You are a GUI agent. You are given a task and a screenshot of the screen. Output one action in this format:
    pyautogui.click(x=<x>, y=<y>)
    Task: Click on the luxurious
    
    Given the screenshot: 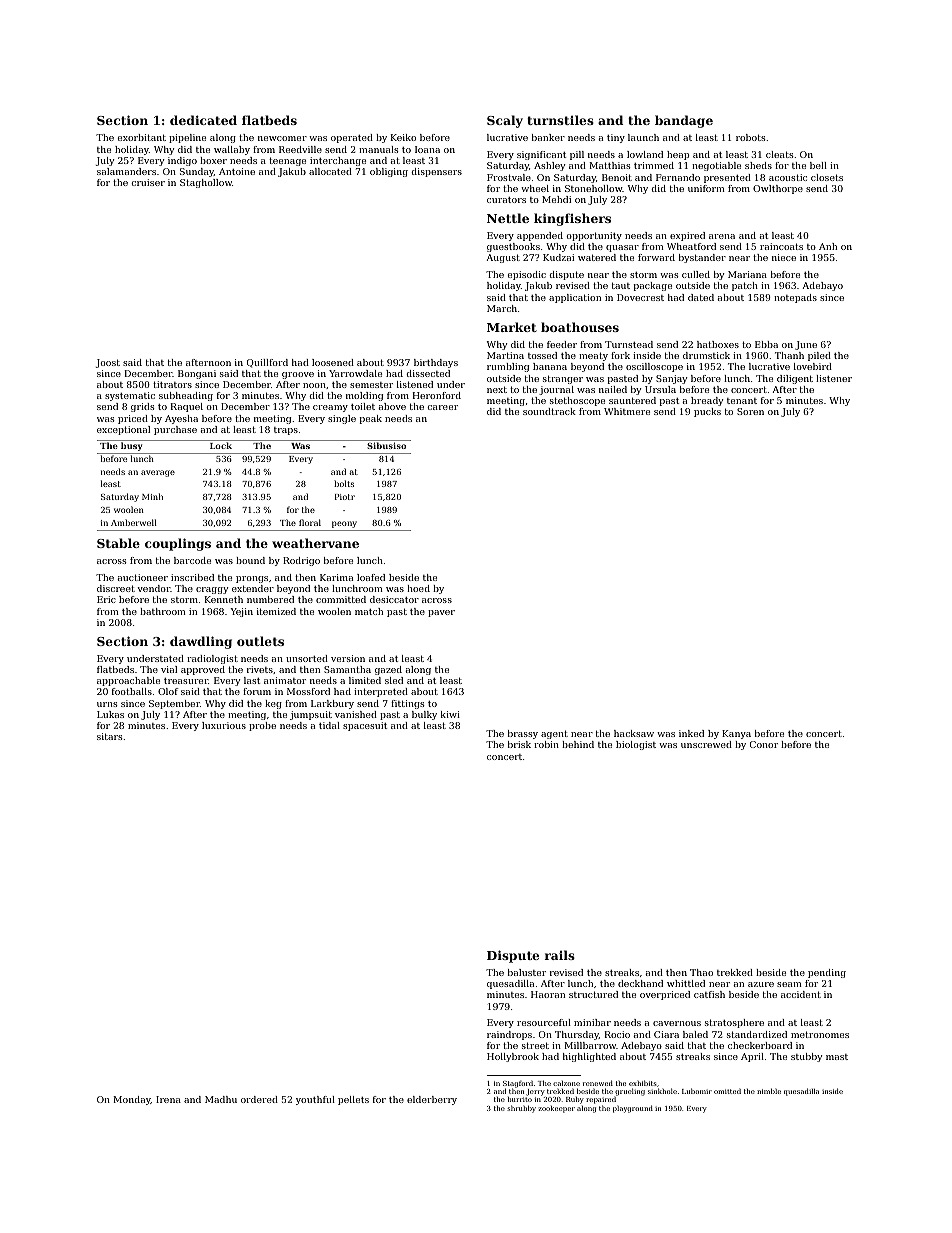 What is the action you would take?
    pyautogui.click(x=224, y=725)
